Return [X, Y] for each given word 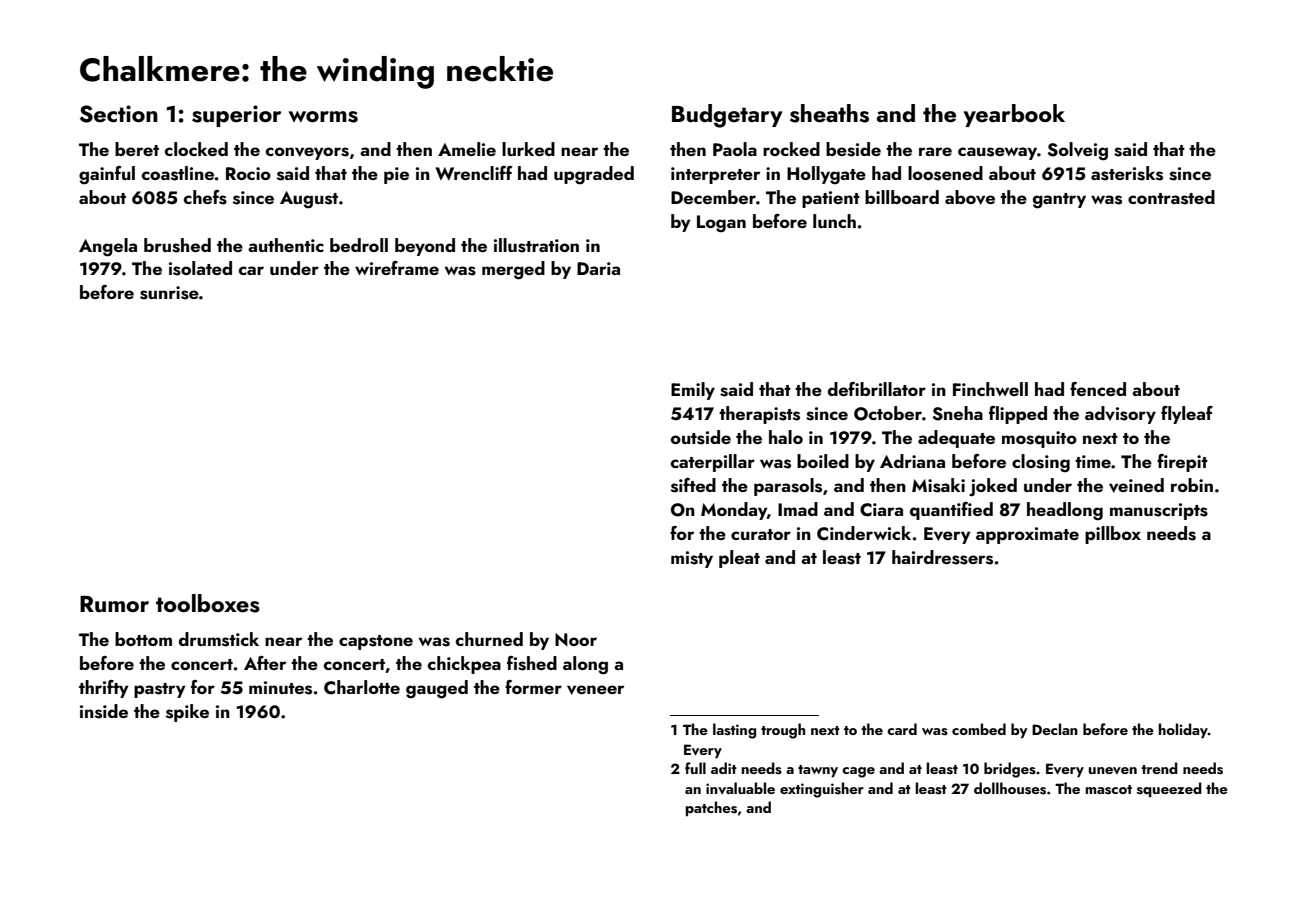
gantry [1059, 201]
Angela [108, 247]
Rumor [114, 604]
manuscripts [1159, 511]
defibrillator [877, 389]
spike [187, 713]
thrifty [104, 689]
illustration [536, 245]
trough [783, 731]
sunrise [169, 293]
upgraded [594, 175]
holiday [1183, 730]
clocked [196, 149]
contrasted [1171, 197]
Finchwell [990, 389]
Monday [734, 511]
